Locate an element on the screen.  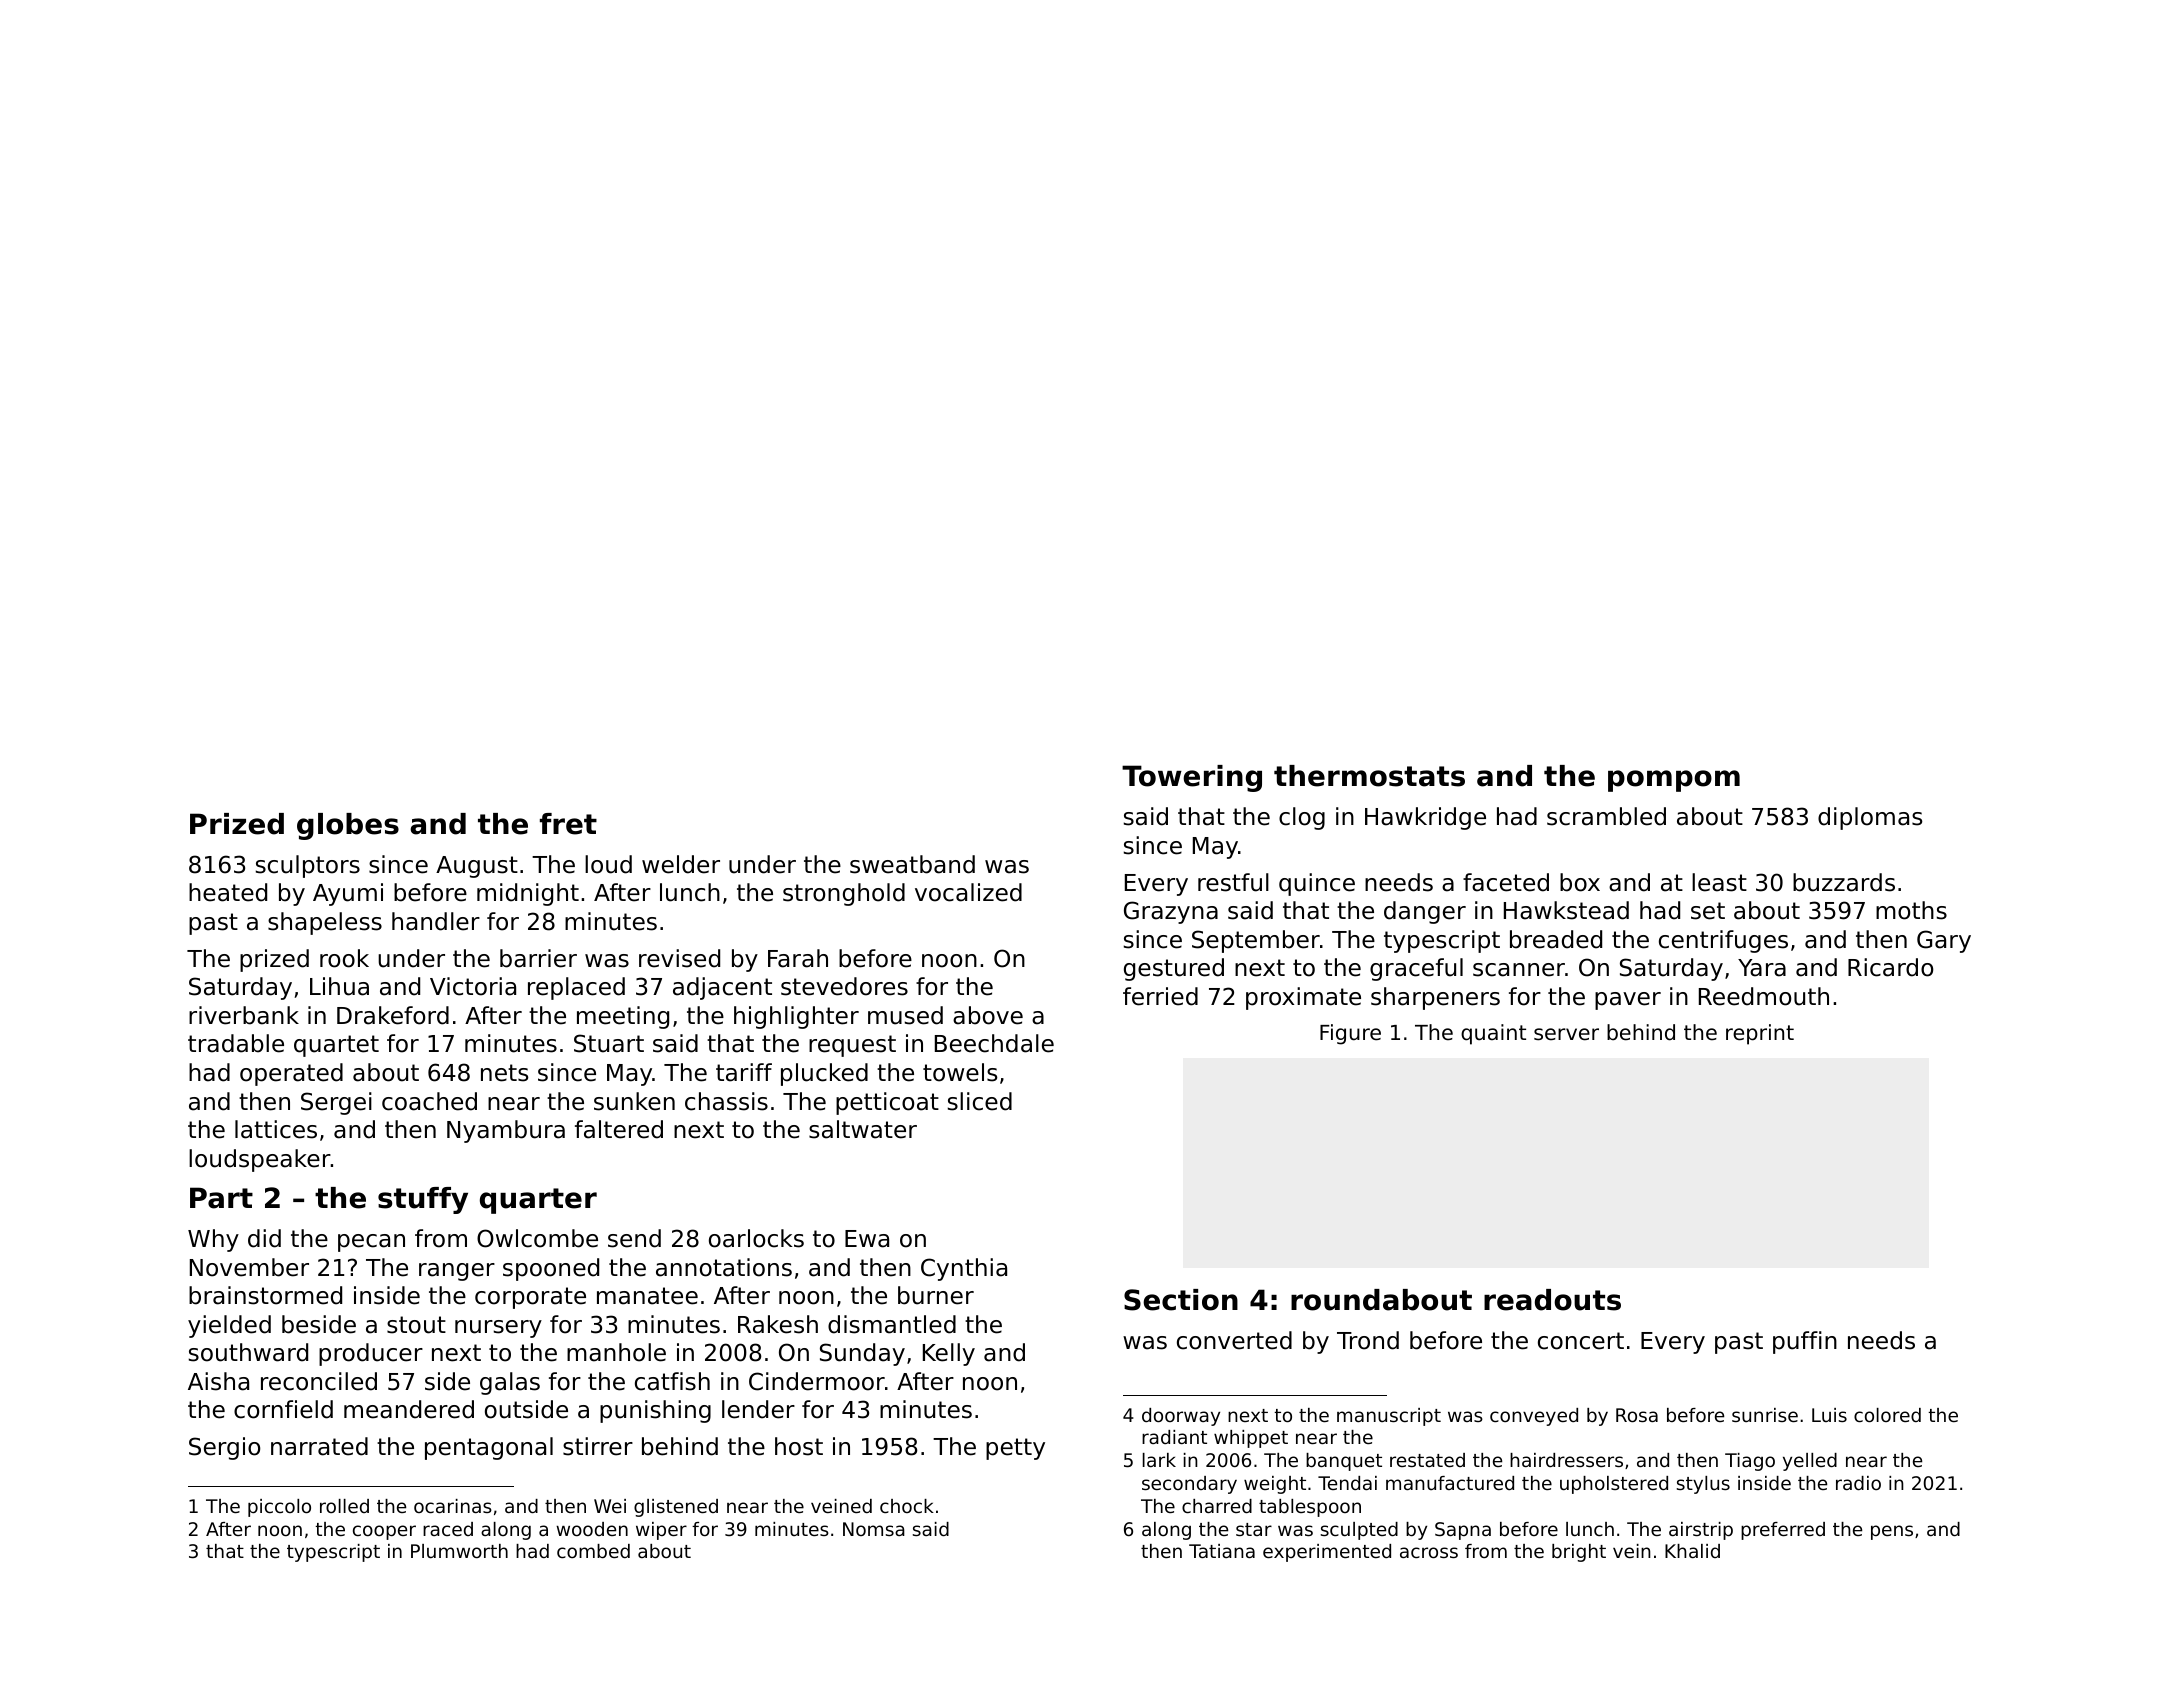
Plumworth is located at coordinates (459, 1551).
